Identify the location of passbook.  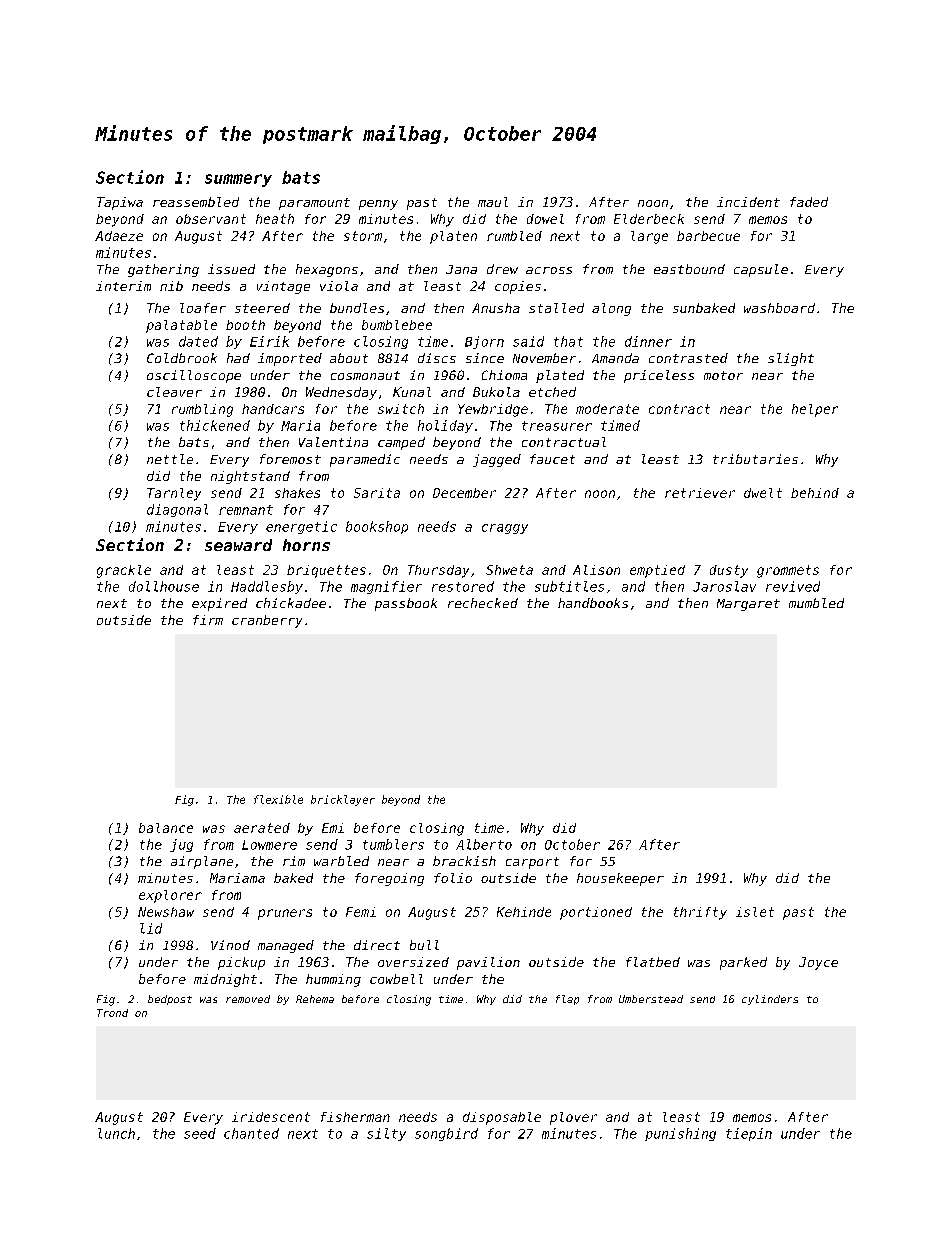
(406, 604).
